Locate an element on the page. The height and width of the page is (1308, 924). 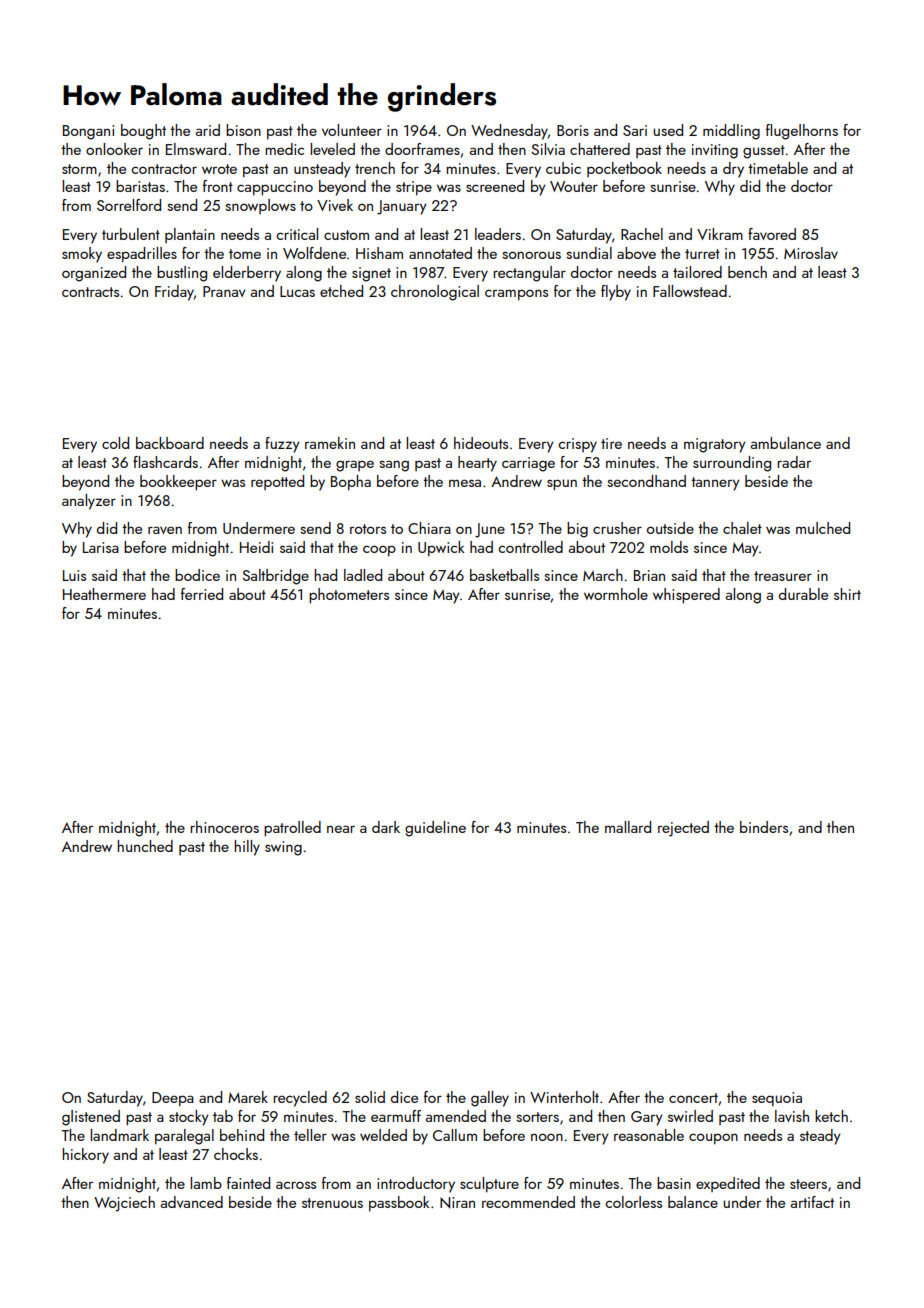
swing is located at coordinates (283, 848).
